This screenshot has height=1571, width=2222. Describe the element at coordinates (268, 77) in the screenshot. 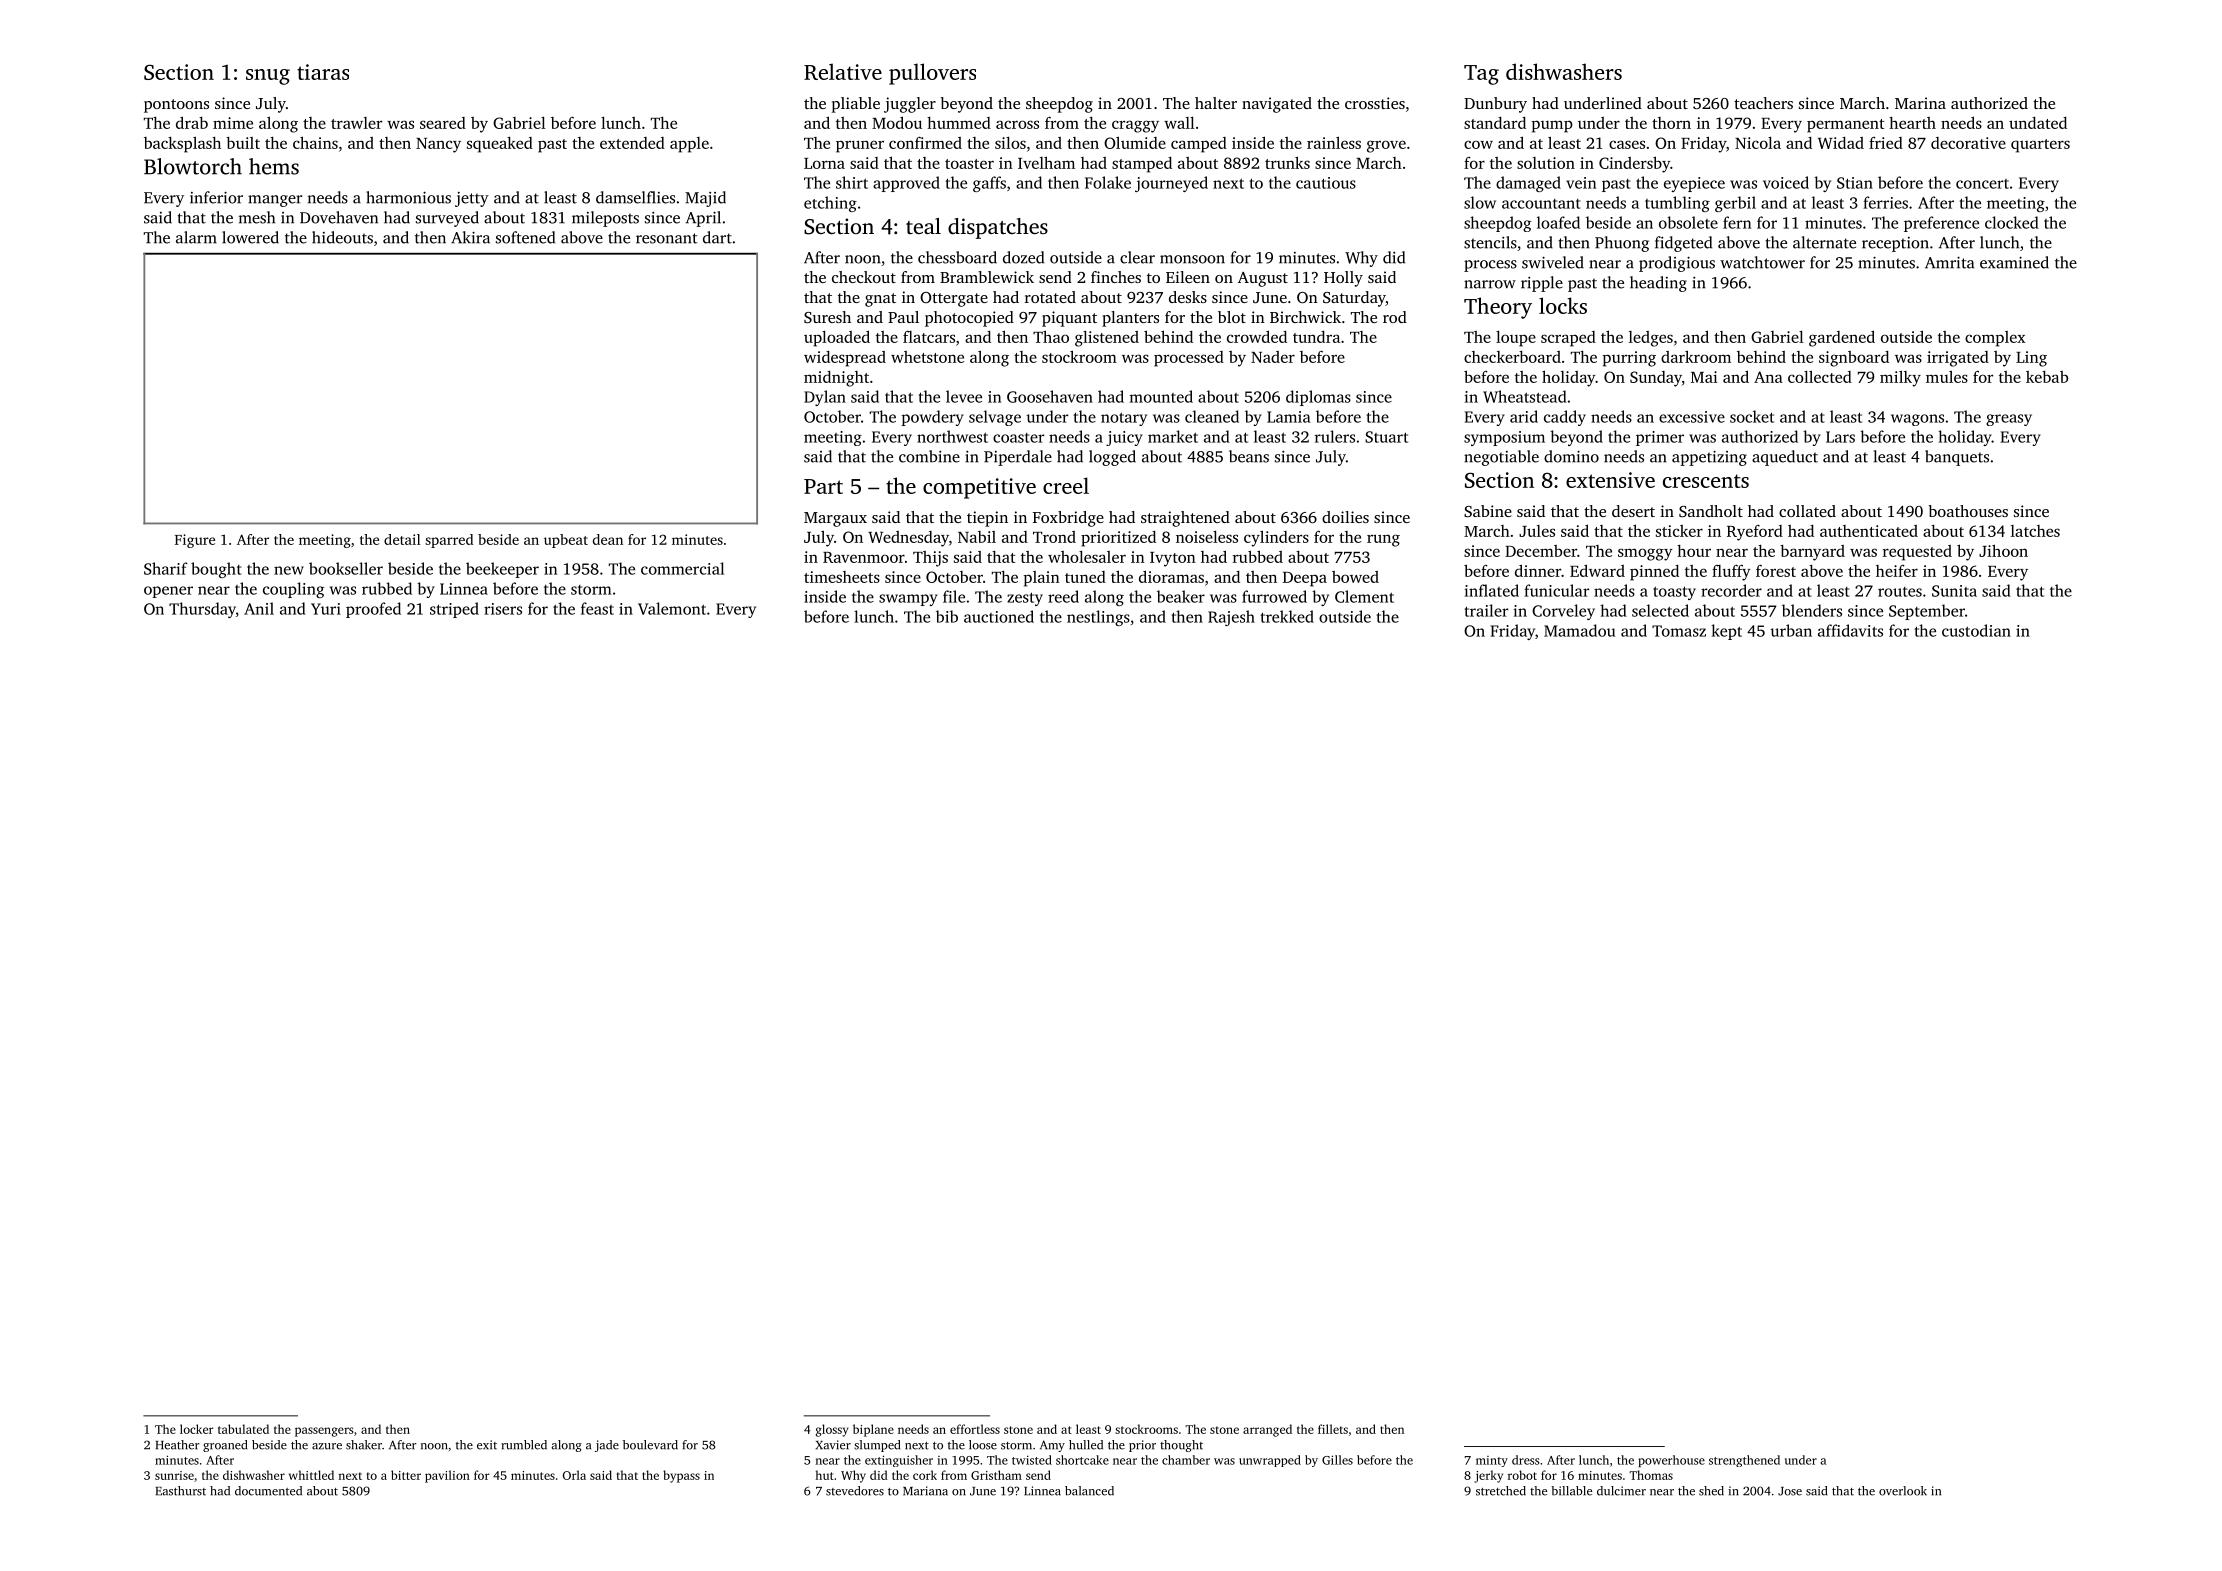

I see `snug` at that location.
